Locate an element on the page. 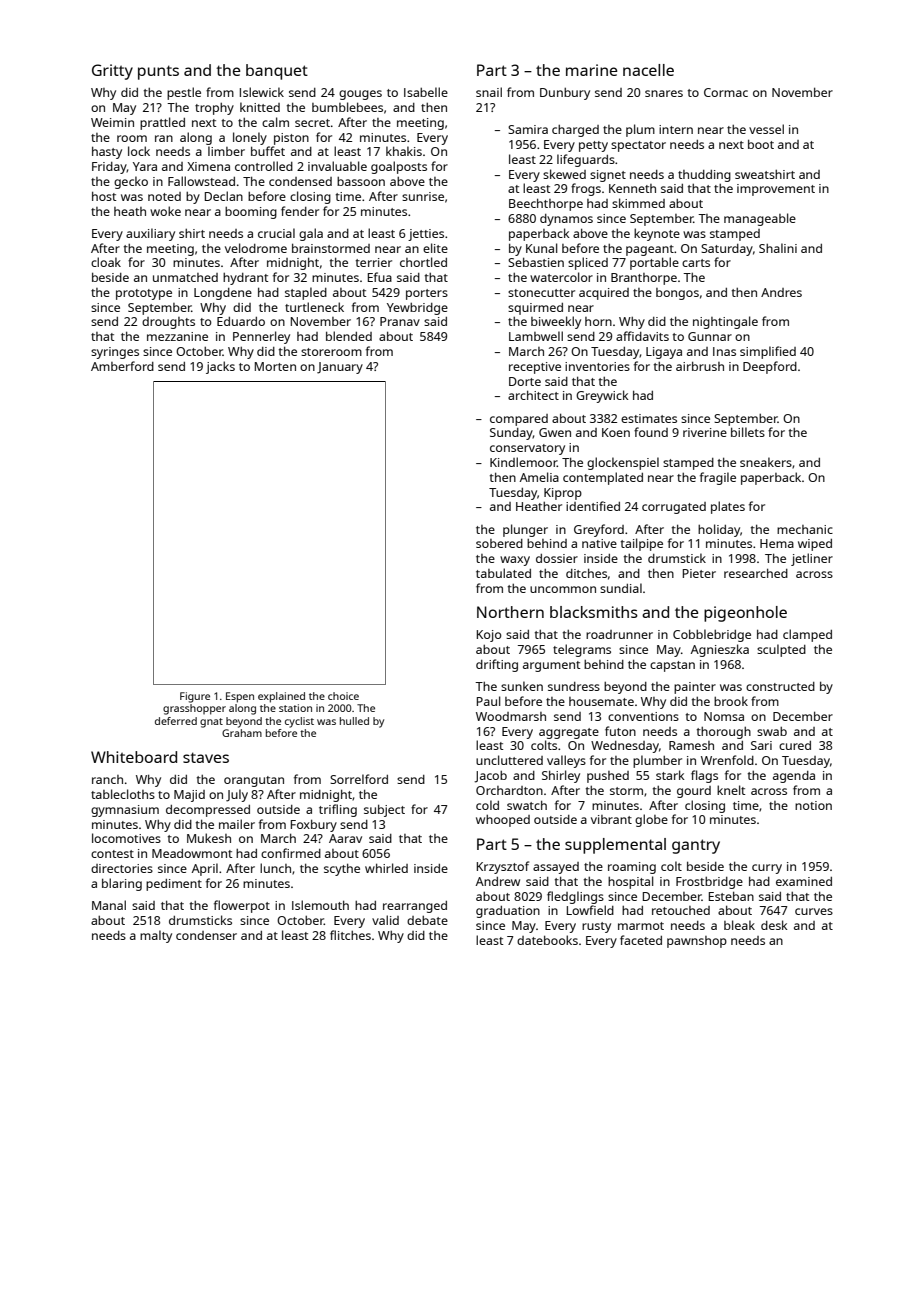  Figure is located at coordinates (195, 697).
